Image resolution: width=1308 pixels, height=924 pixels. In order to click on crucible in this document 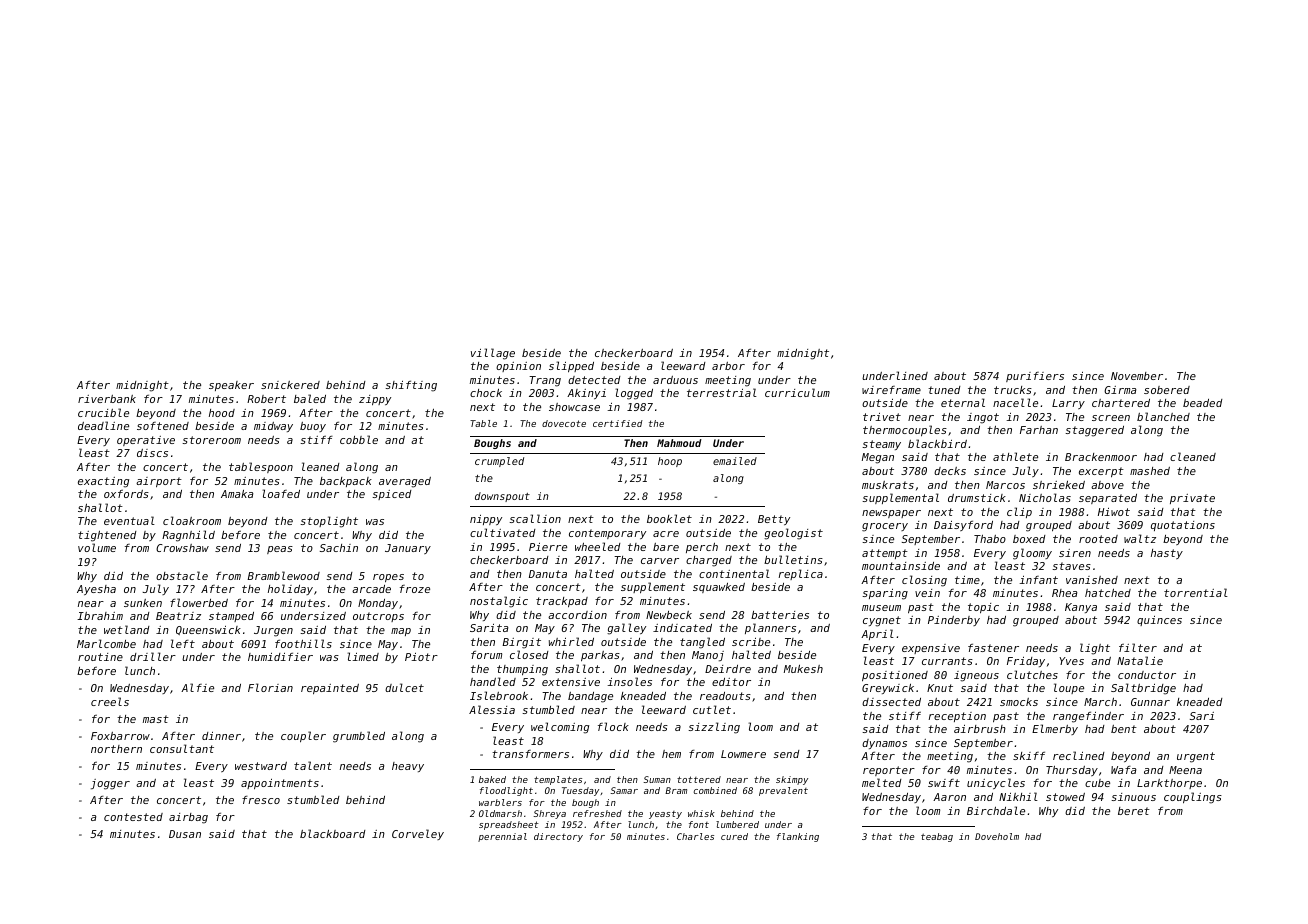, I will do `click(103, 412)`.
